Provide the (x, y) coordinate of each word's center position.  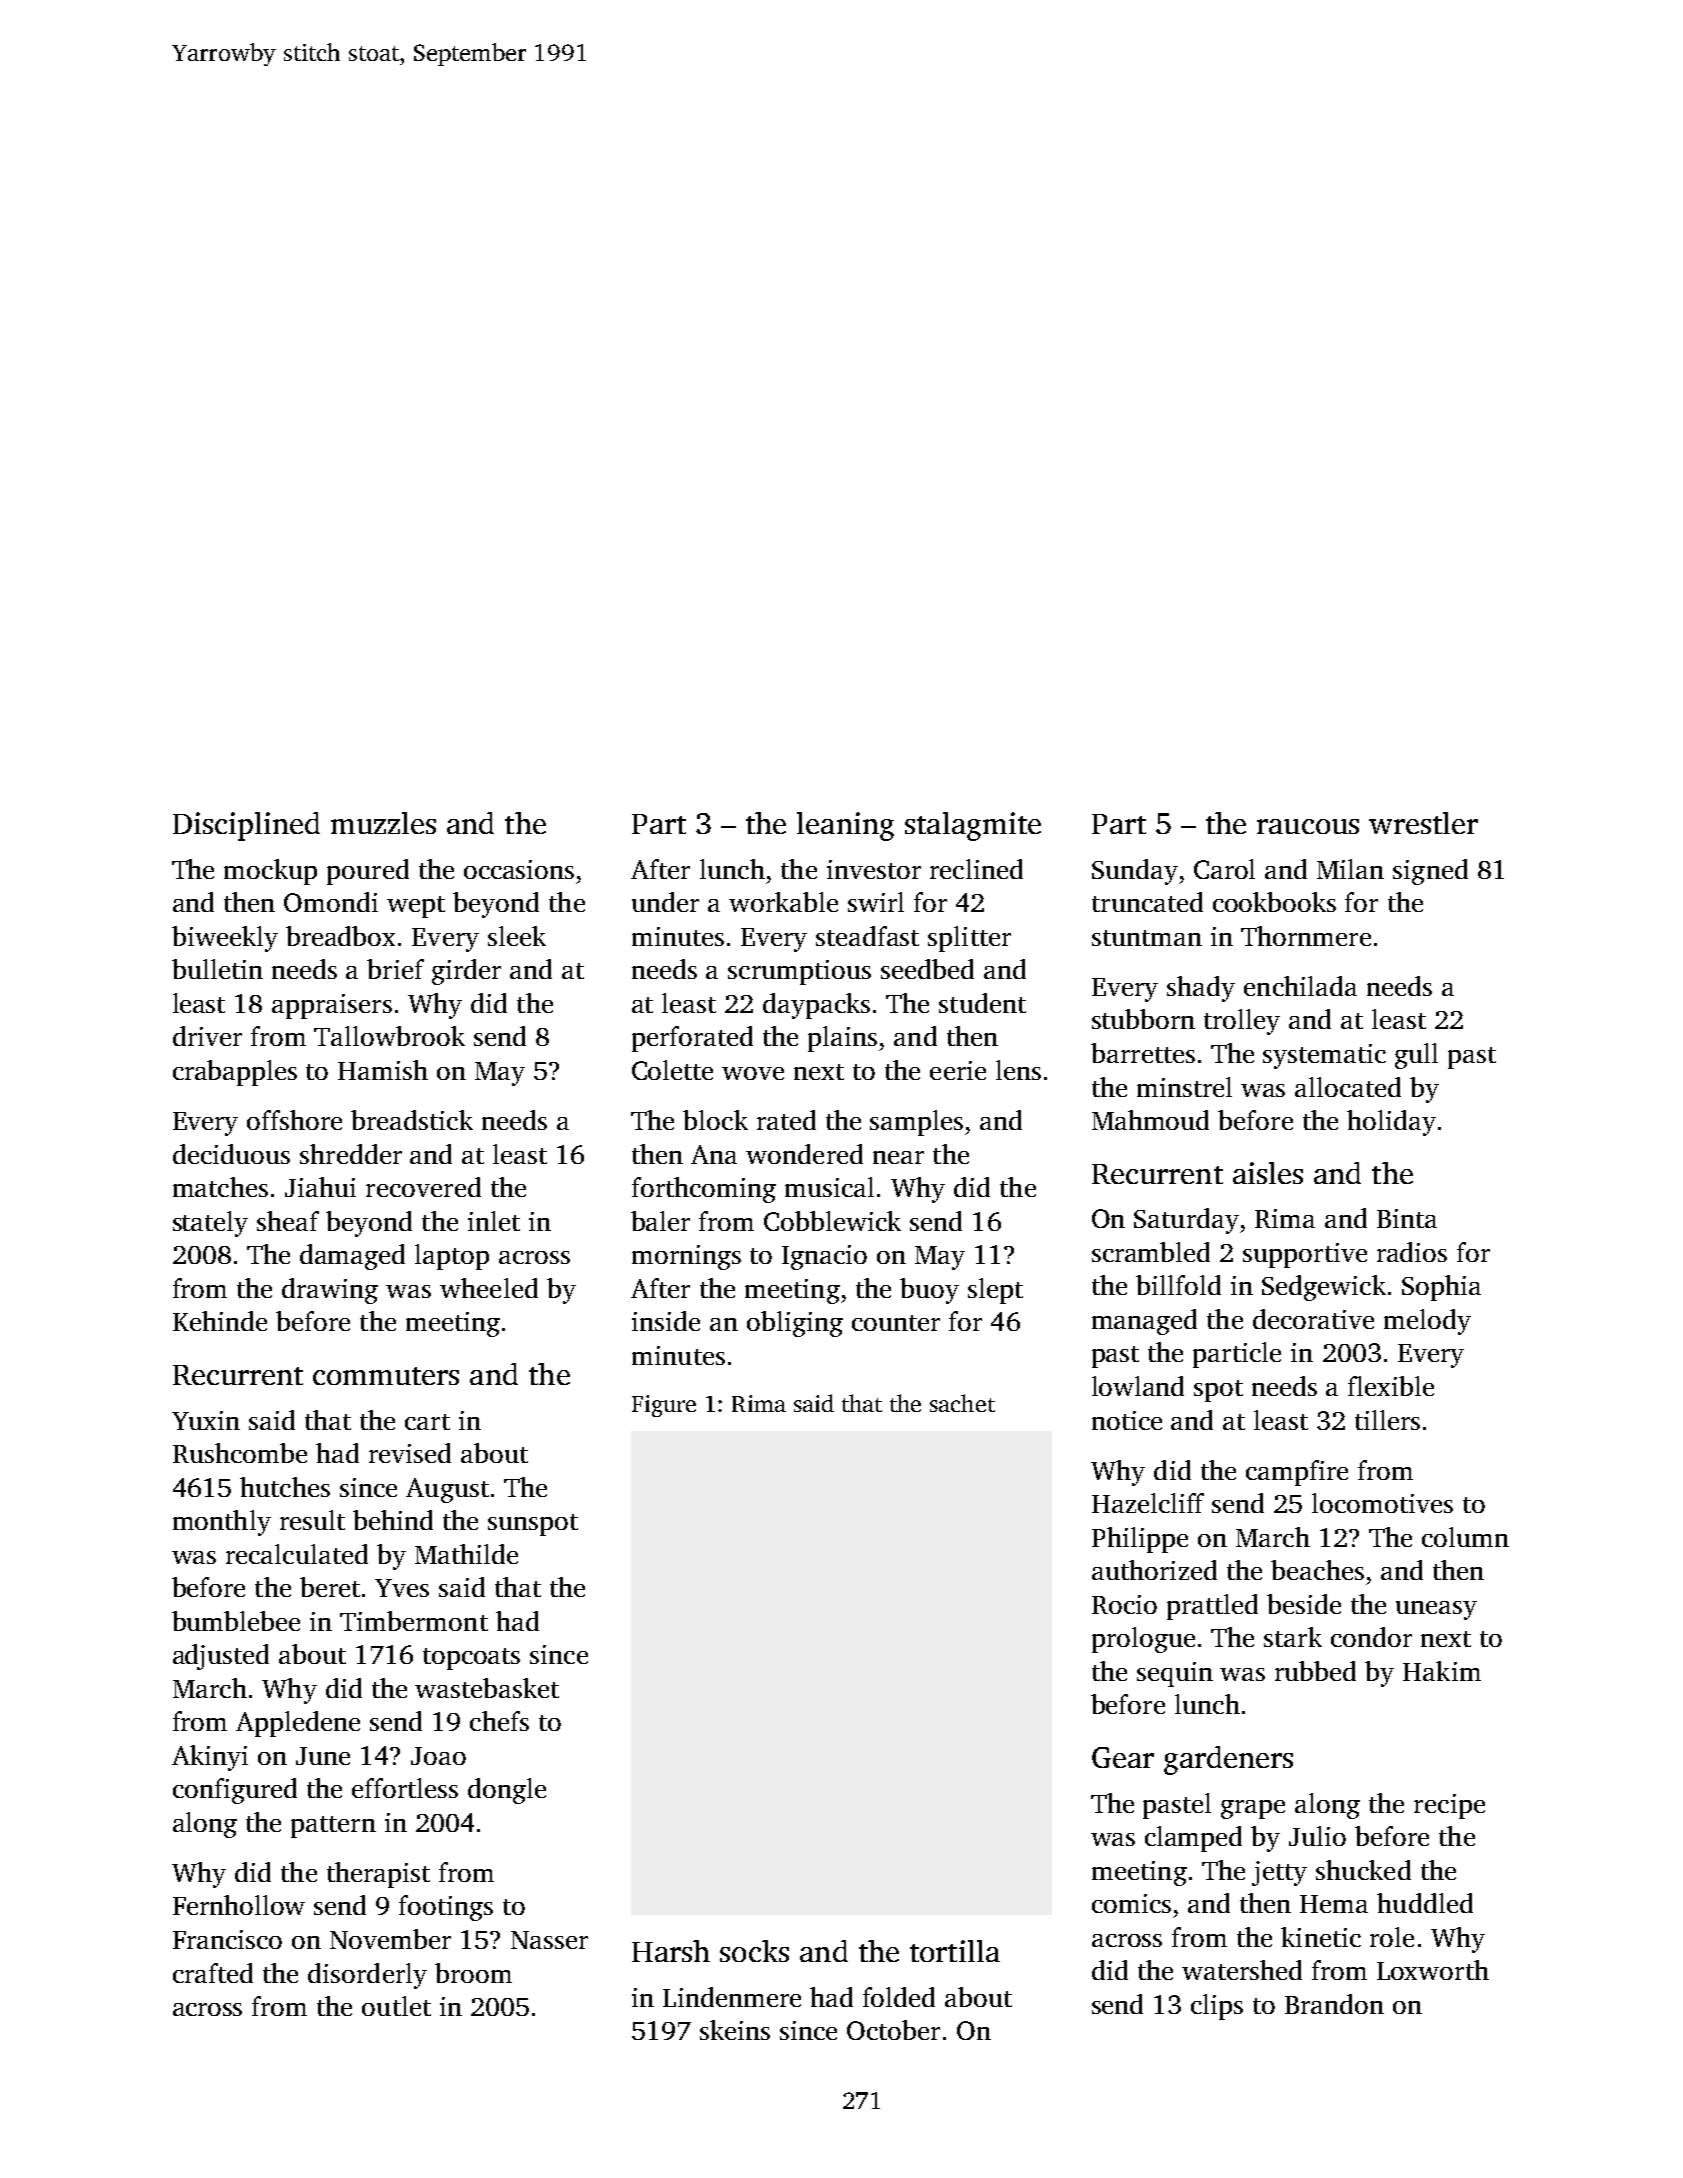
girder (466, 972)
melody (1427, 1322)
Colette (672, 1070)
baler (660, 1221)
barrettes (1143, 1053)
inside (666, 1321)
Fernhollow (239, 1905)
